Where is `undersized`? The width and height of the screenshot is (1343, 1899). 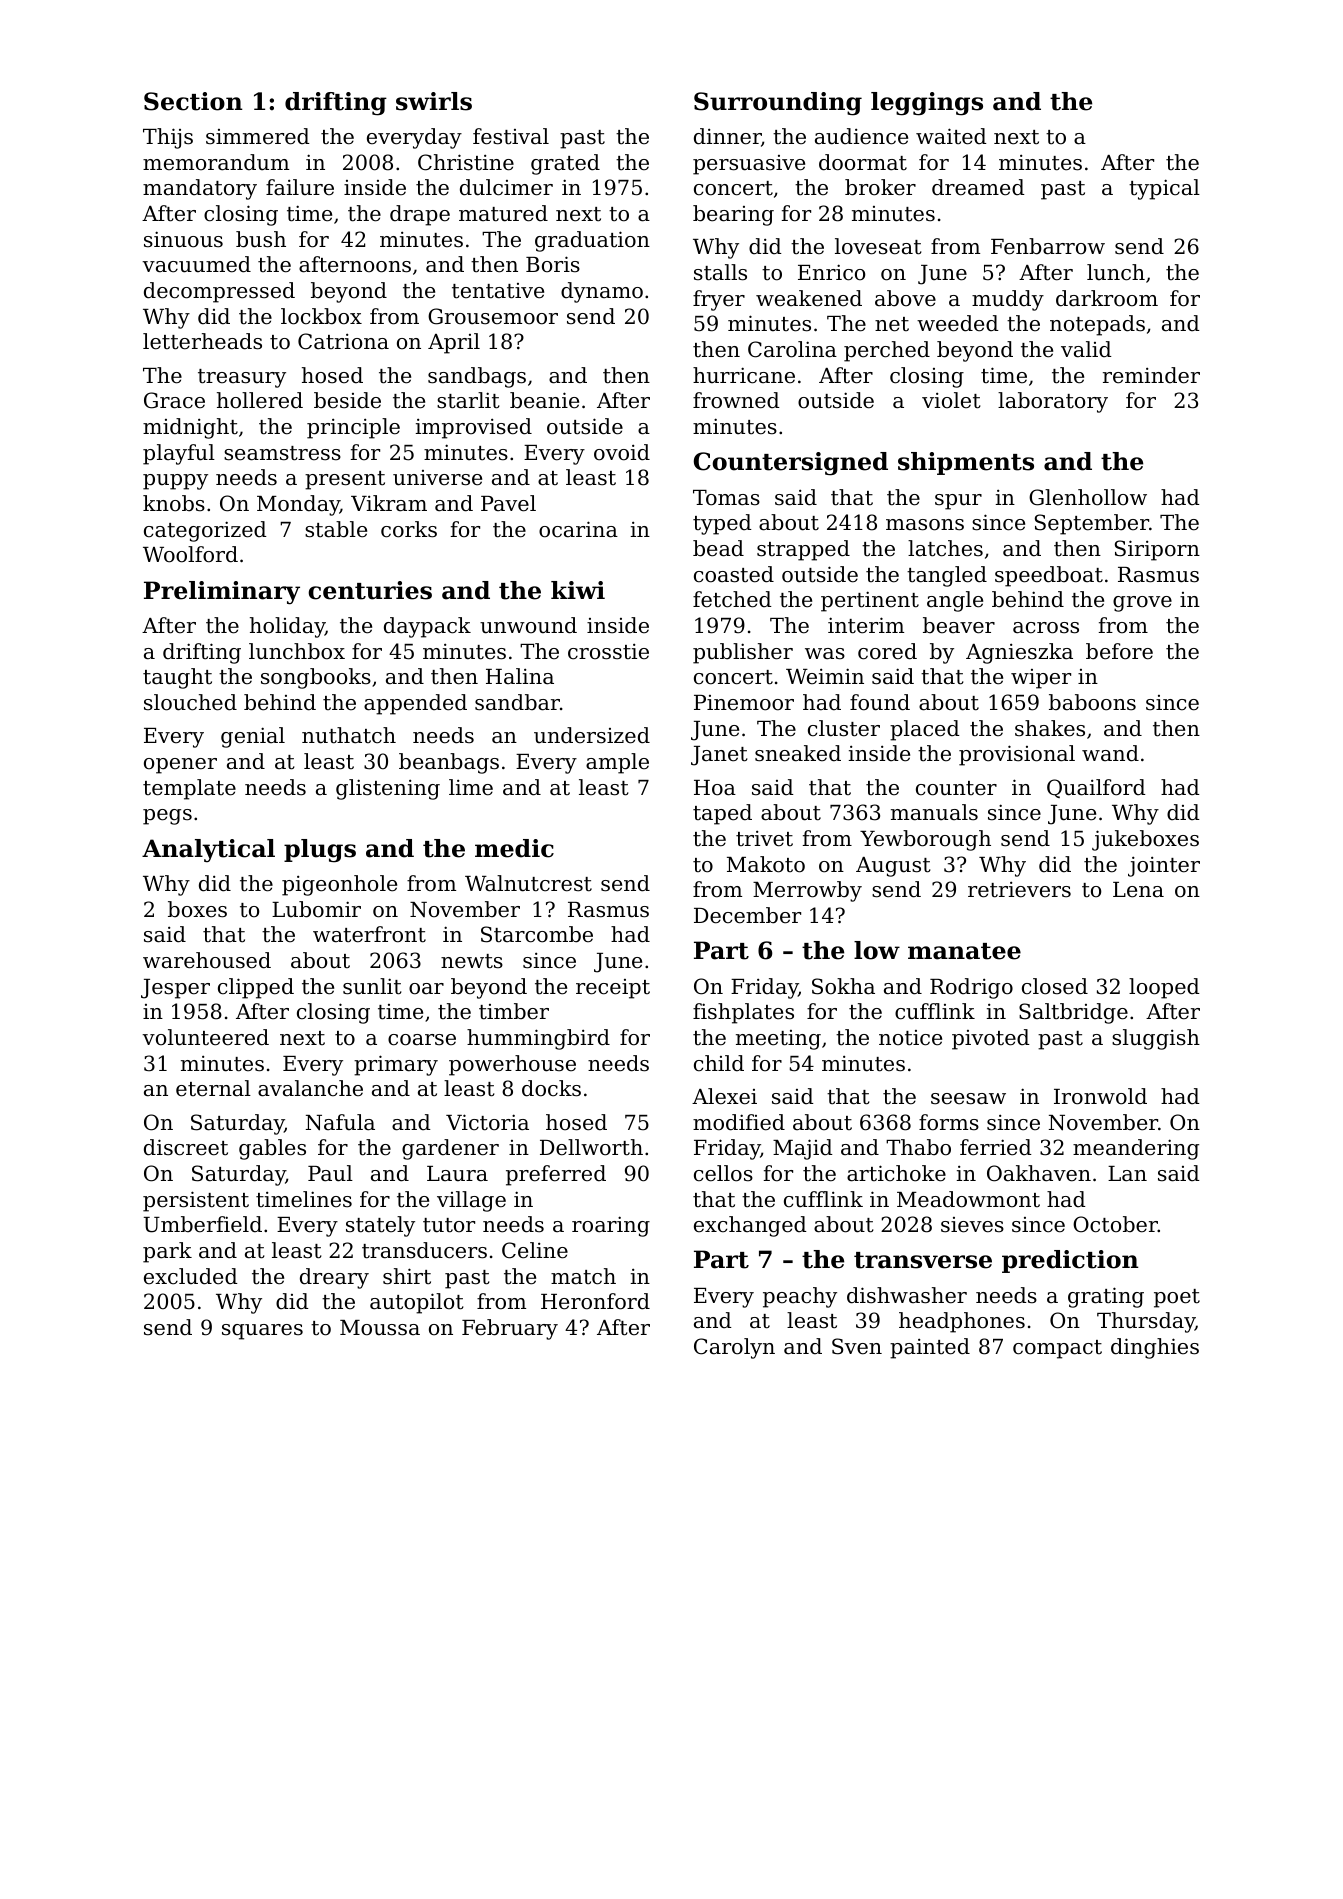 undersized is located at coordinates (592, 735).
